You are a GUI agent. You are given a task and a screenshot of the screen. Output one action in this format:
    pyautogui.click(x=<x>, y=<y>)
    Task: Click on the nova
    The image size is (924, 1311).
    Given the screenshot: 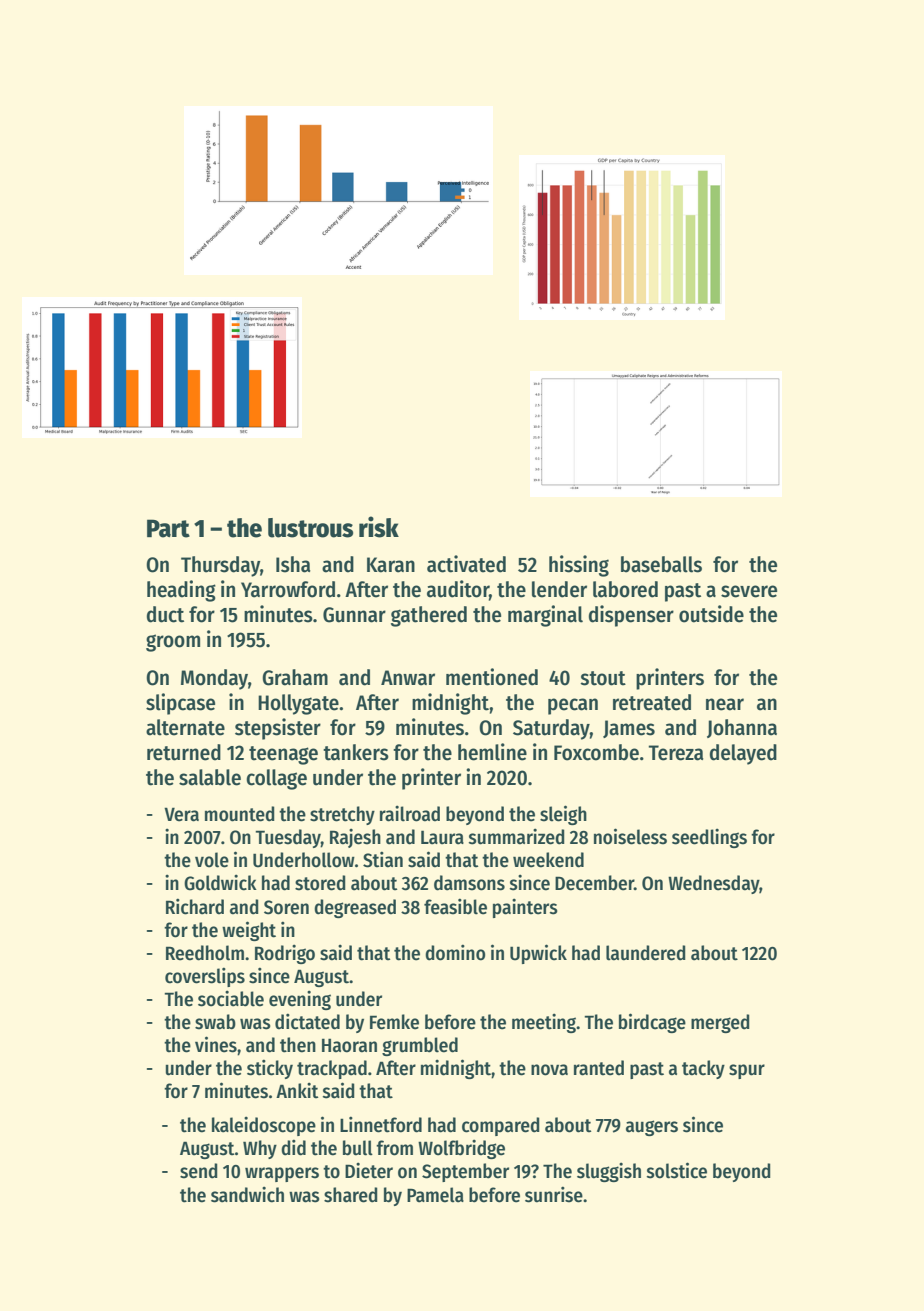 What is the action you would take?
    pyautogui.click(x=549, y=1070)
